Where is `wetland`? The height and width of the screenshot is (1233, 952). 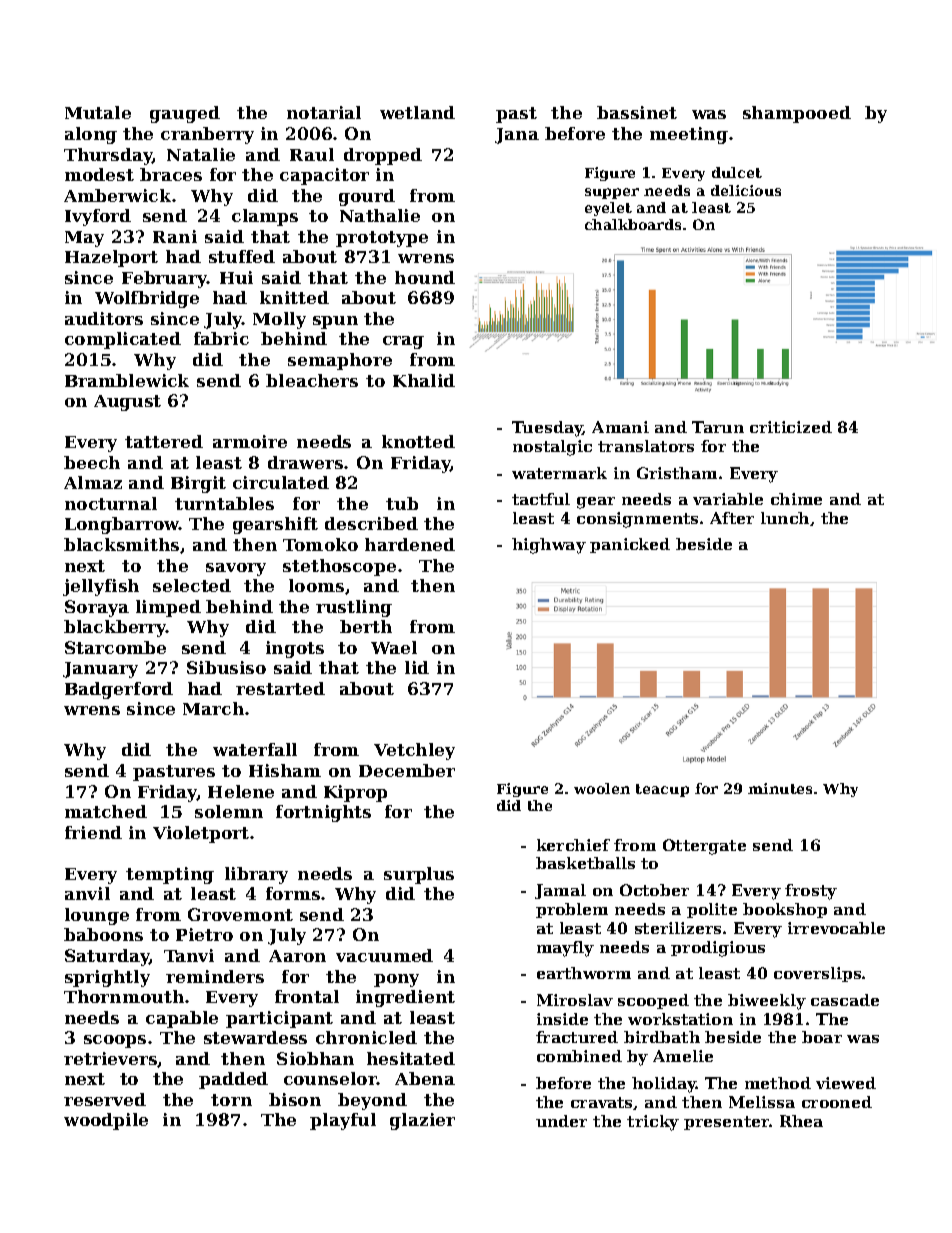 wetland is located at coordinates (417, 112).
